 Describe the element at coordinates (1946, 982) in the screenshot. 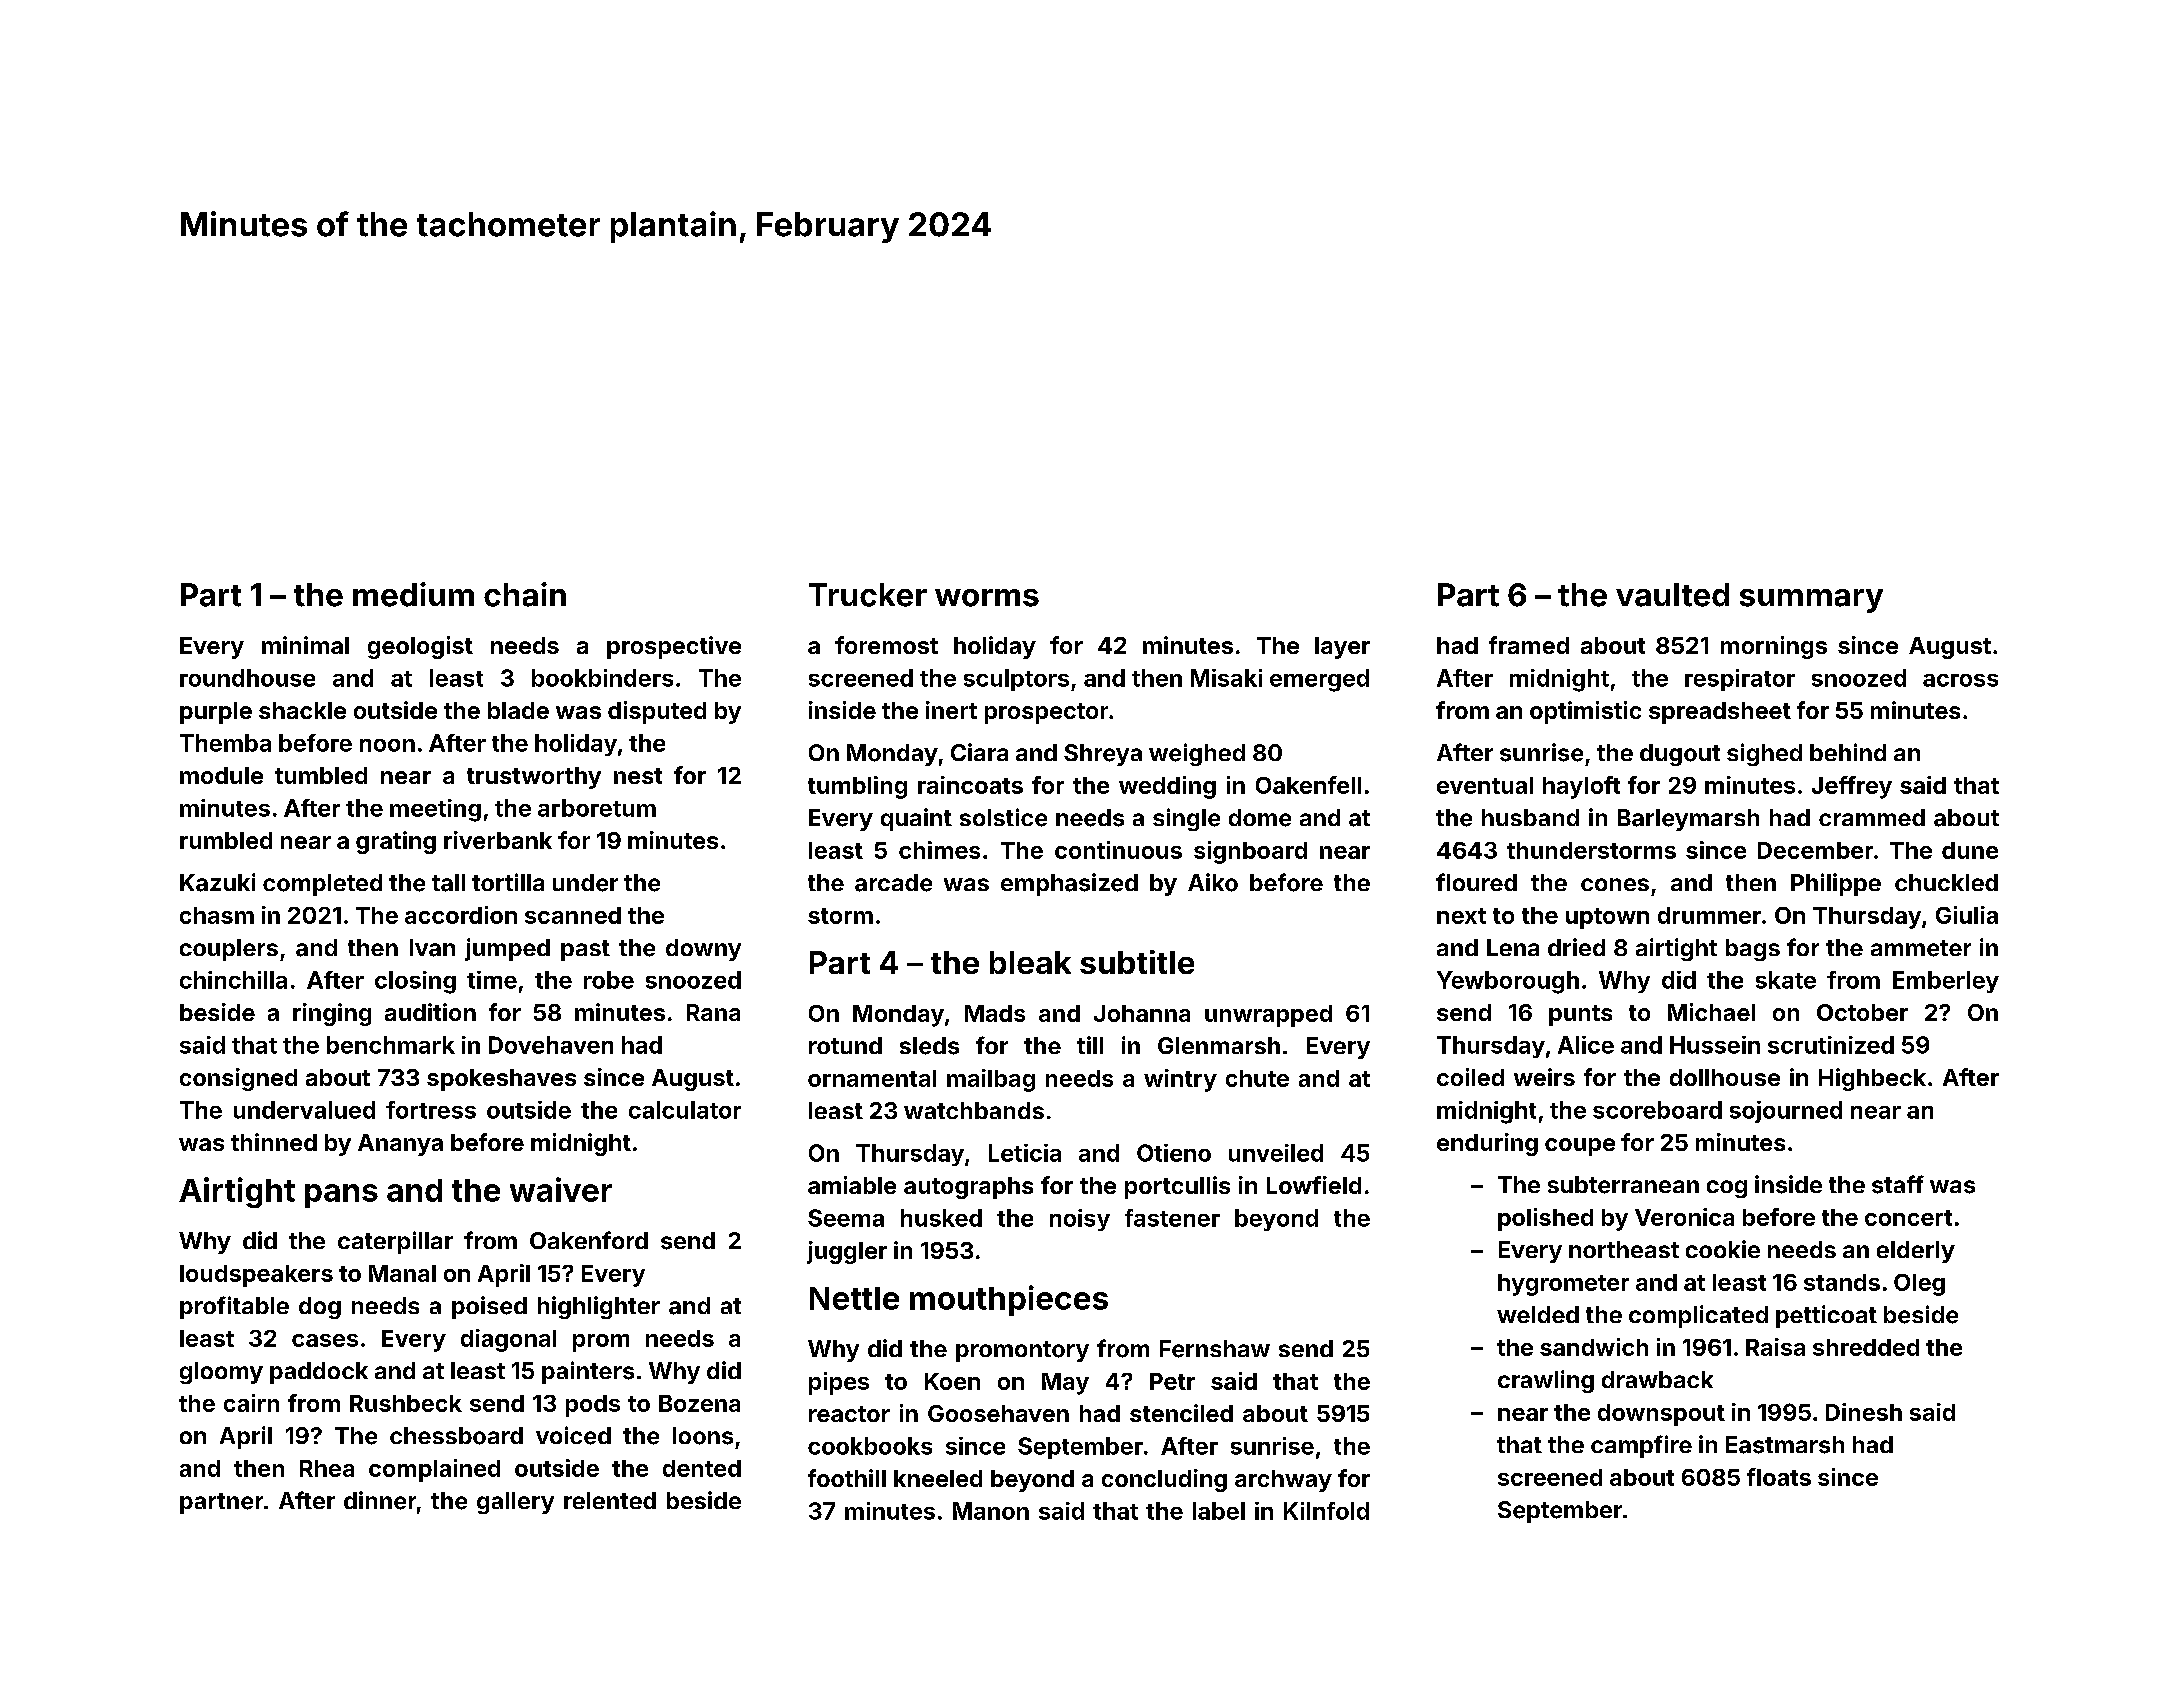

I see `Emberley` at that location.
